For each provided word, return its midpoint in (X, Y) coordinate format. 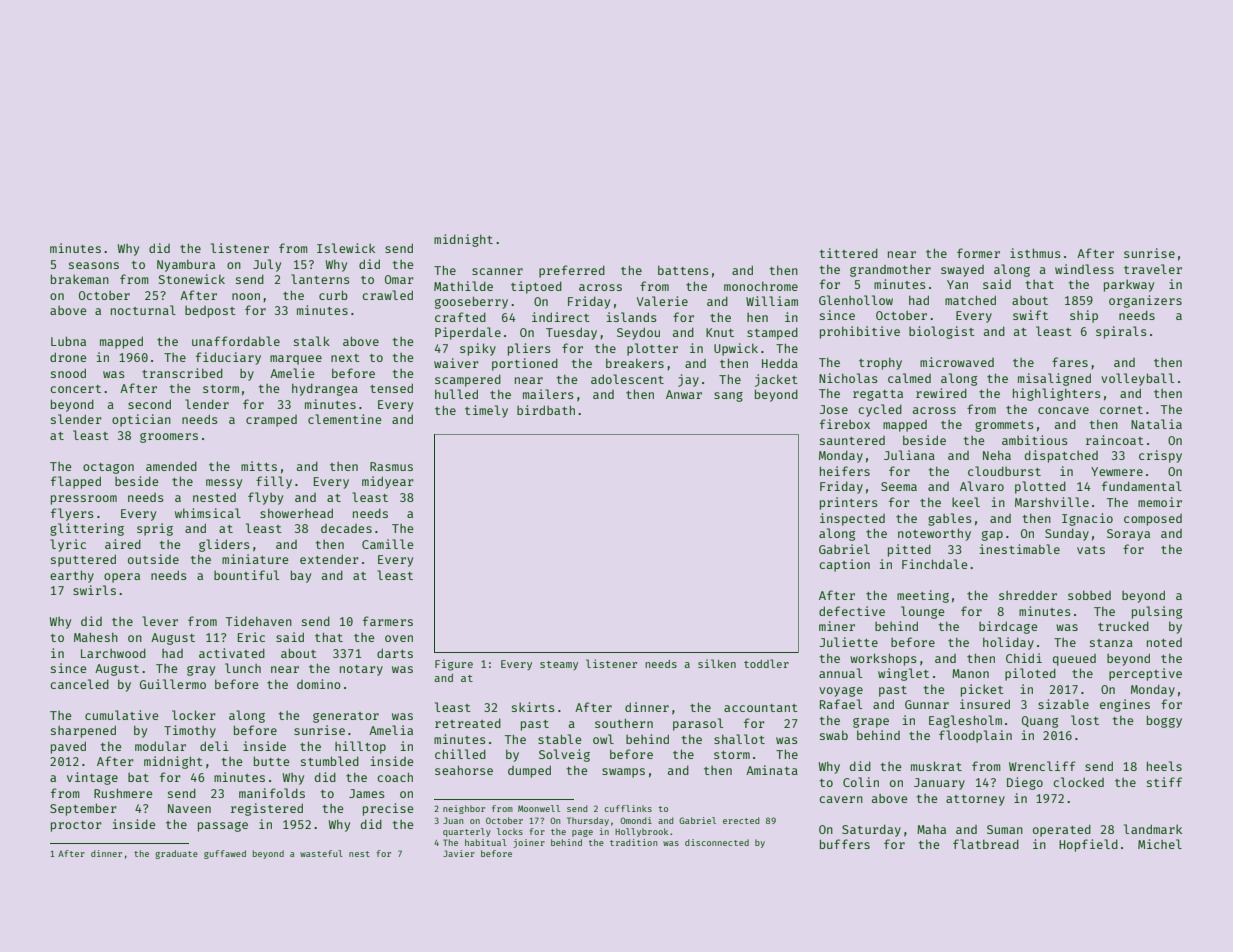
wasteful (321, 853)
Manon (970, 673)
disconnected (717, 842)
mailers (548, 394)
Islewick (346, 248)
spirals (1121, 332)
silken (717, 663)
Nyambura (186, 266)
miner (837, 626)
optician (141, 420)
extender (329, 559)
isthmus (1035, 253)
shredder (1028, 595)
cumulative (122, 715)
